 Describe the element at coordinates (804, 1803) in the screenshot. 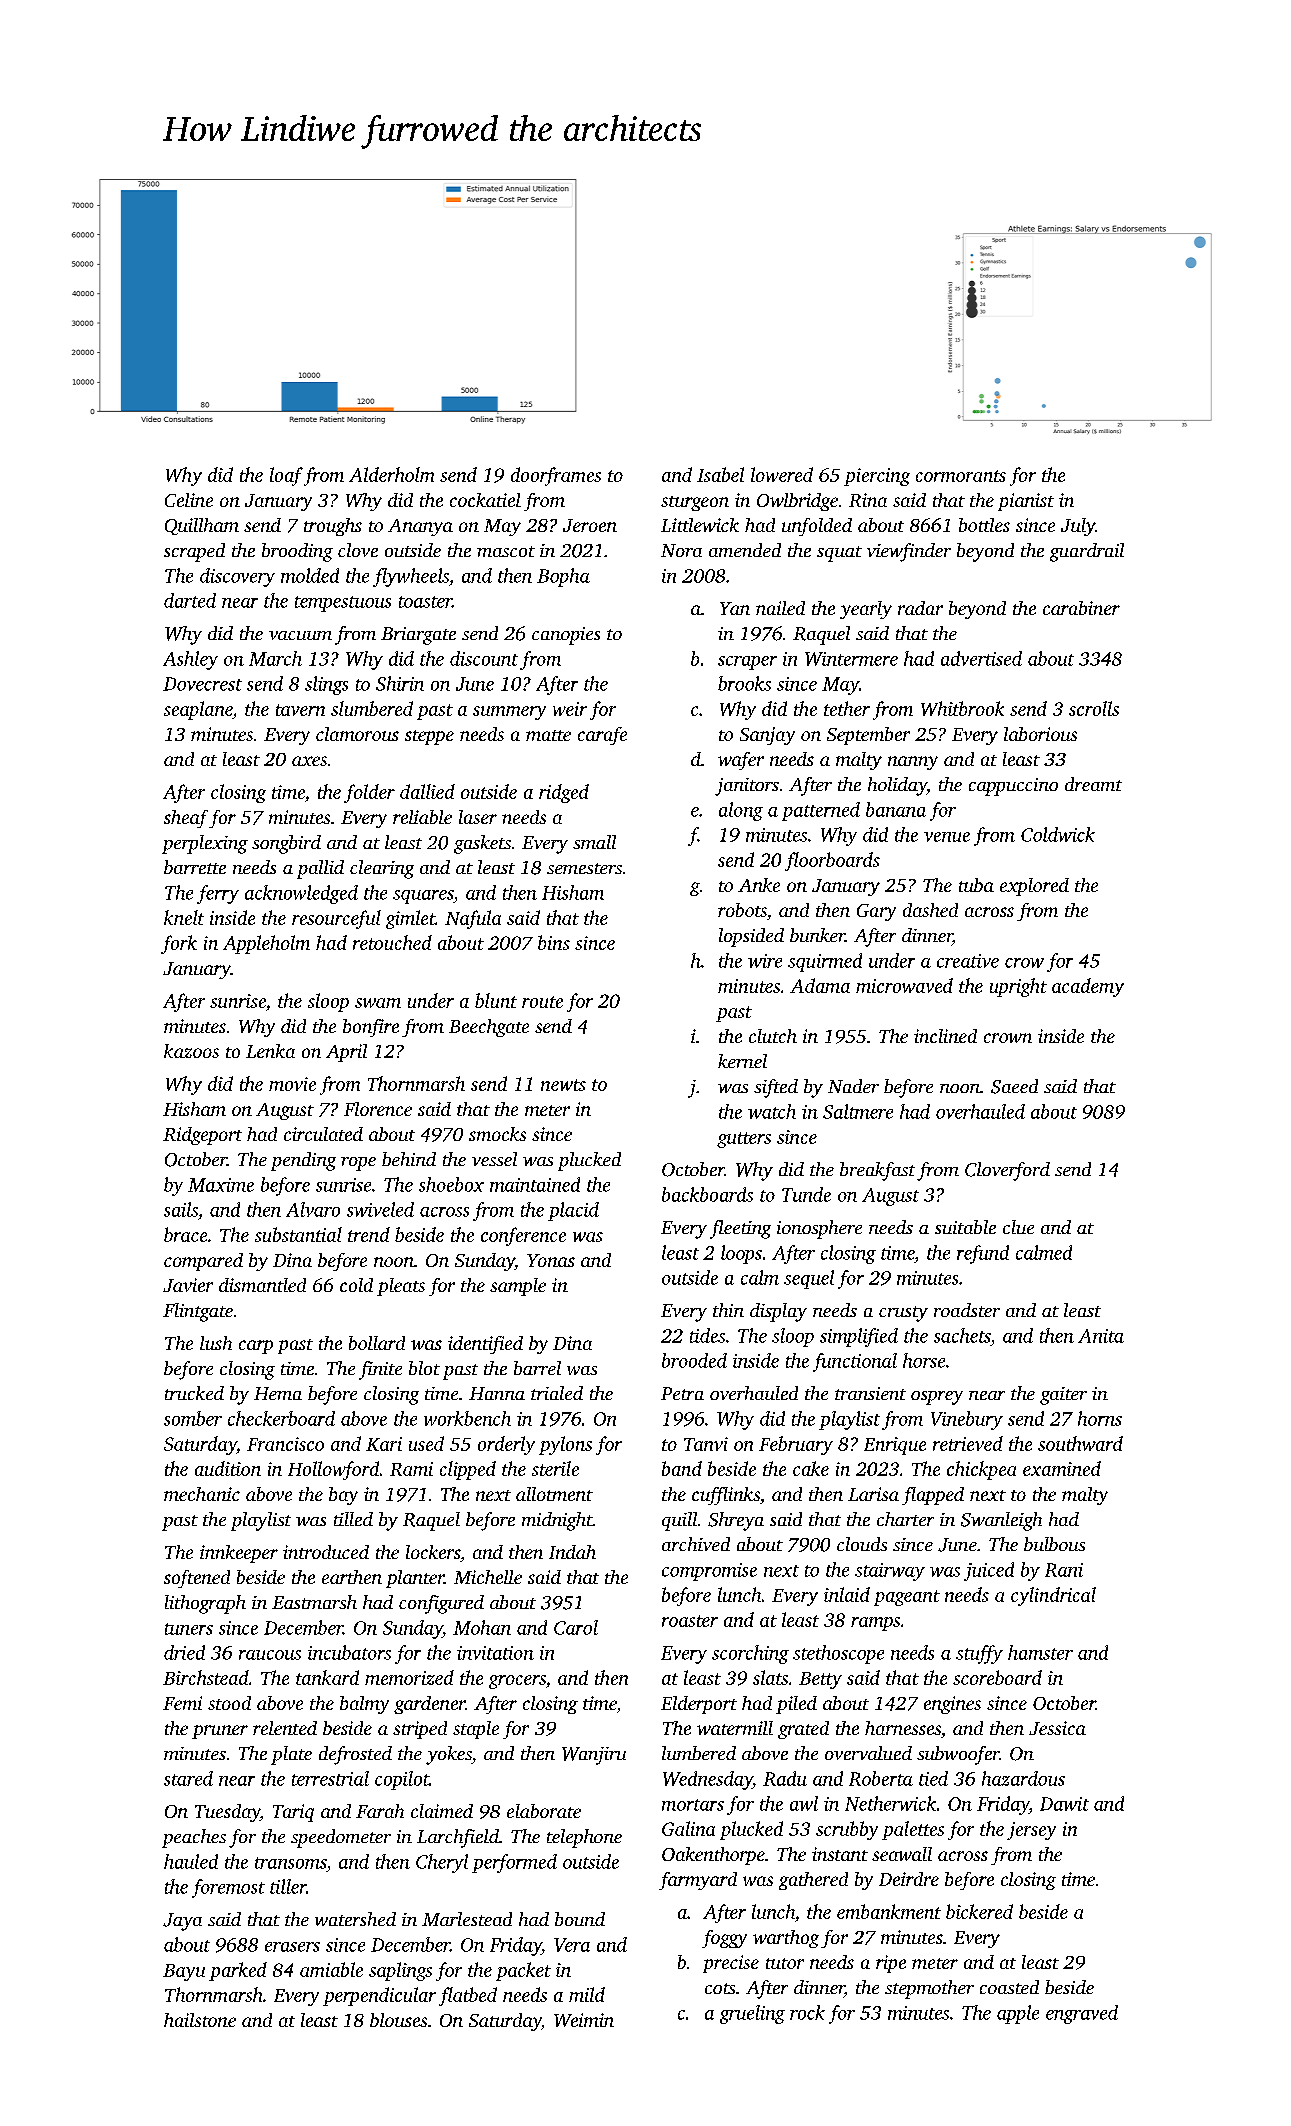

I see `awl` at that location.
